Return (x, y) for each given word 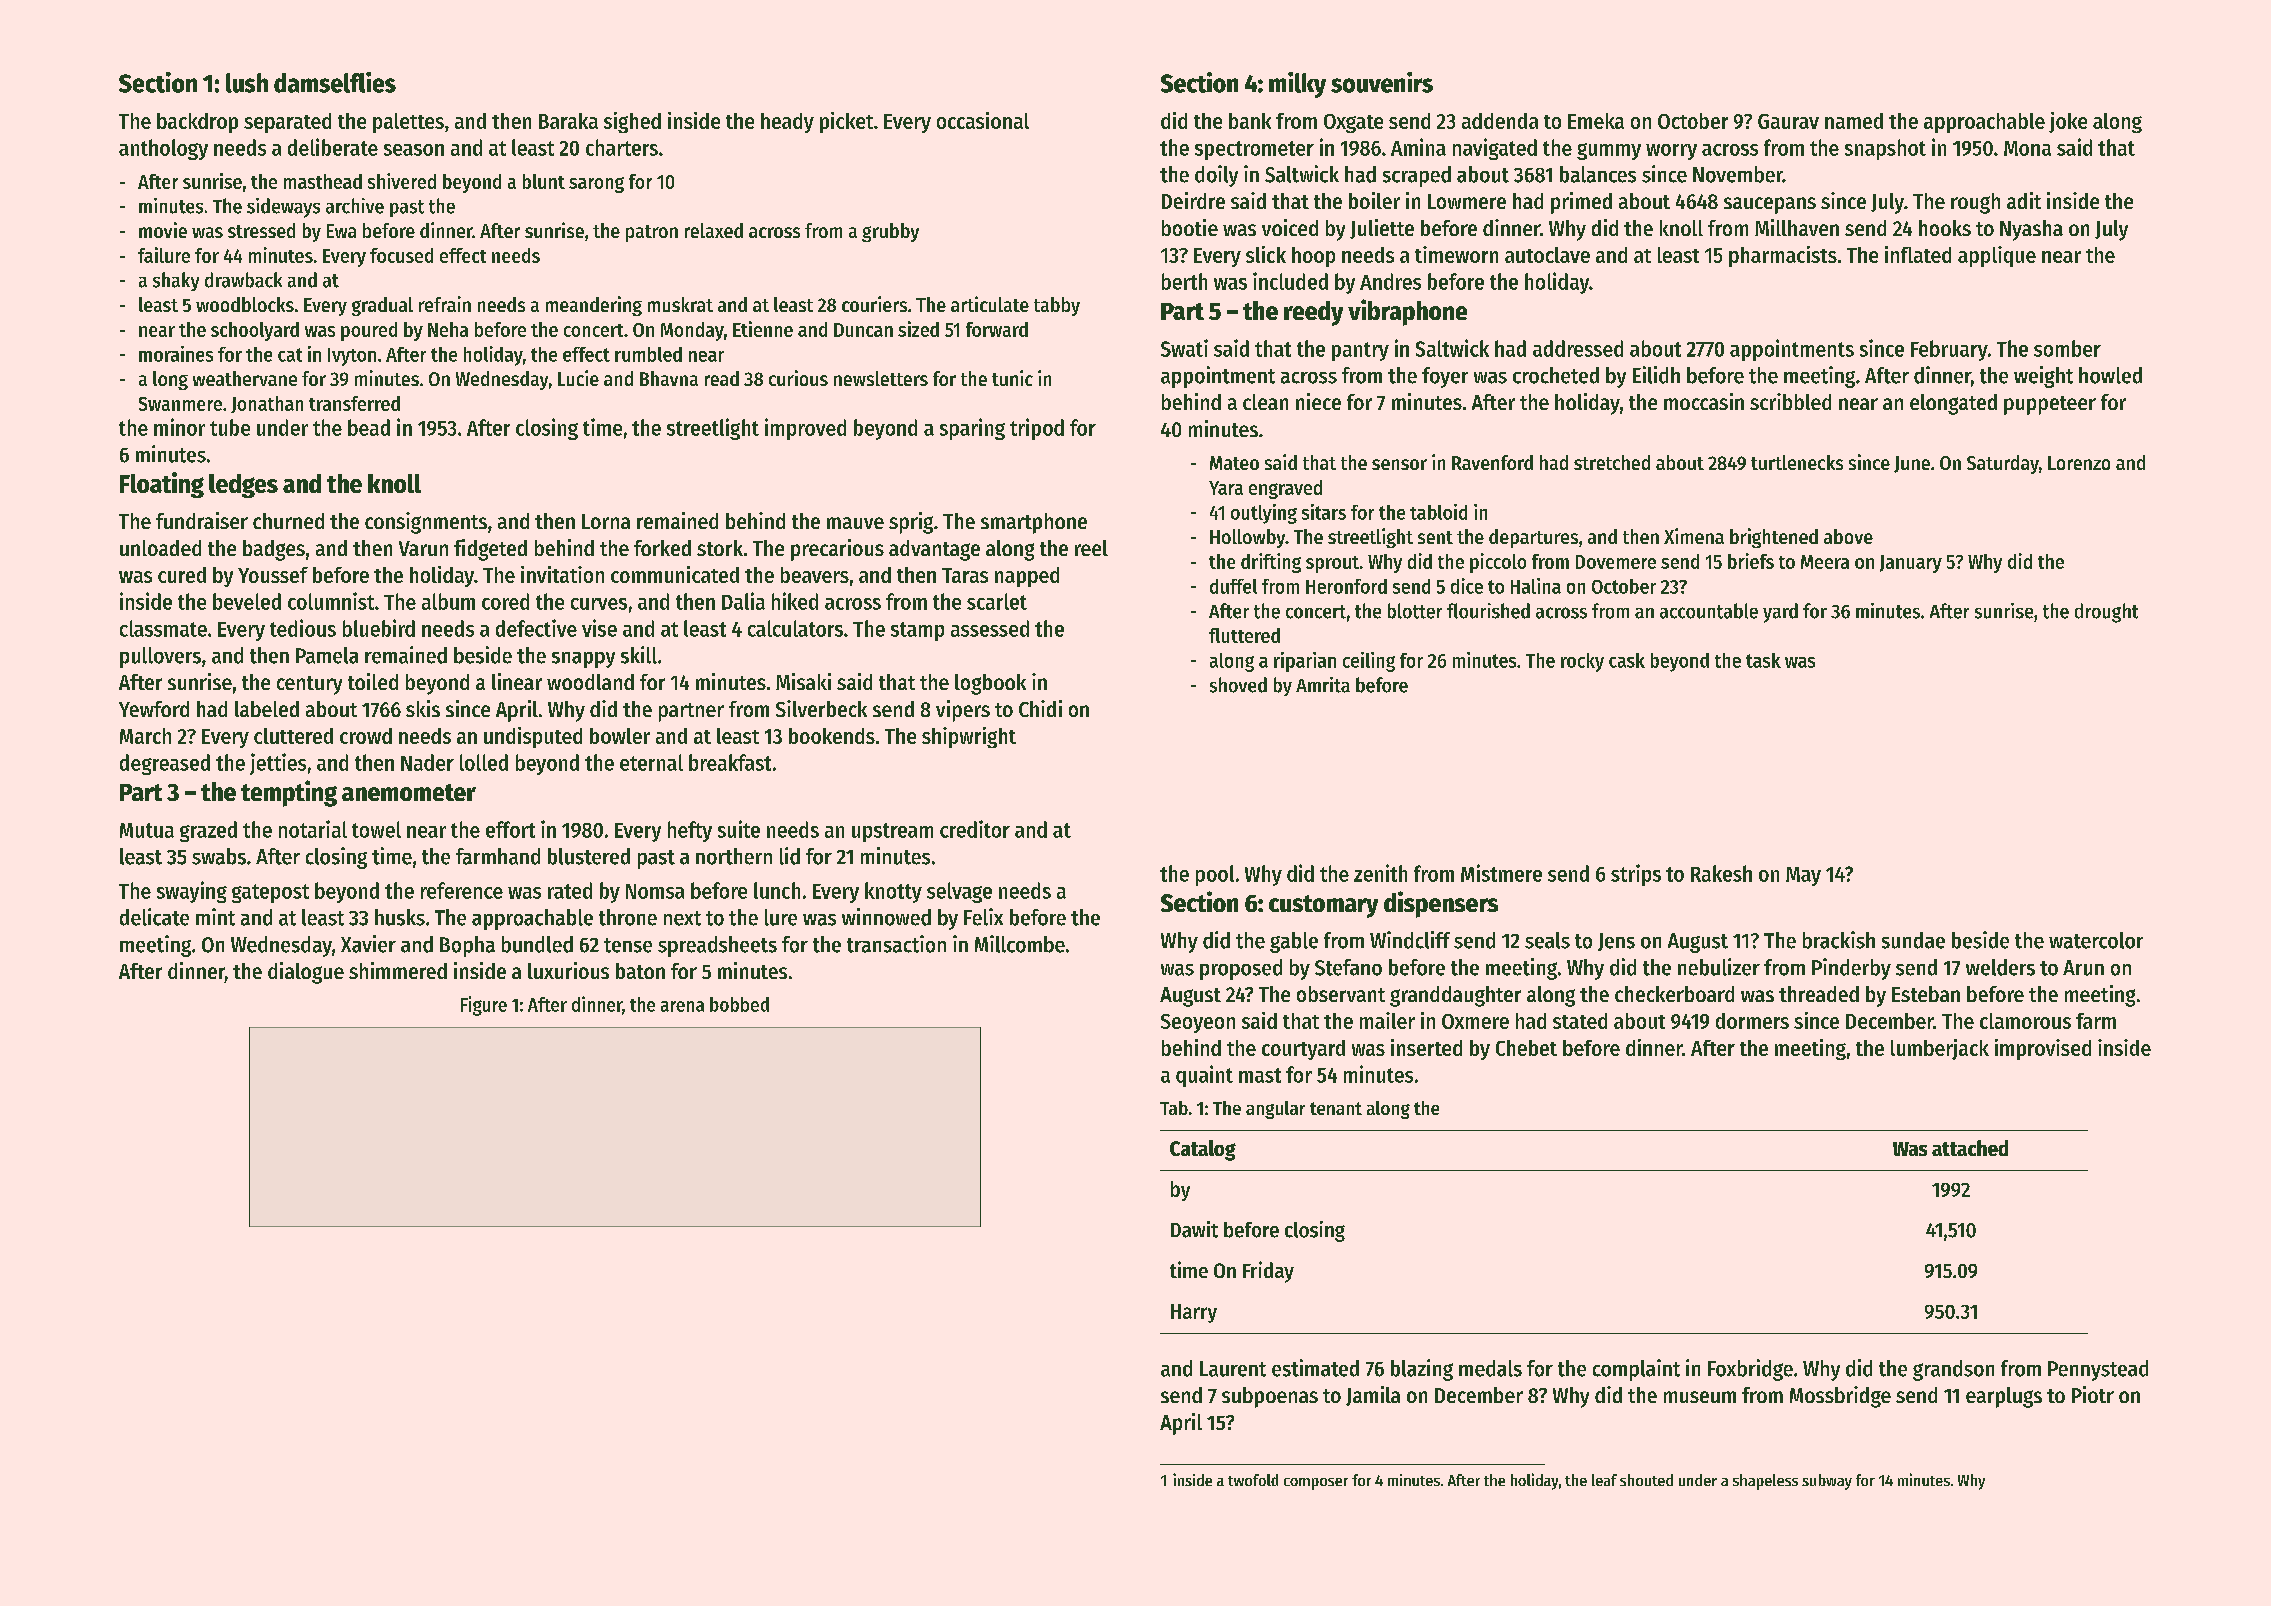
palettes (408, 123)
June (1912, 464)
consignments (426, 523)
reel (1091, 548)
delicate (154, 917)
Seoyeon (1198, 1023)
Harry (1194, 1313)
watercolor (2096, 940)
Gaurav (1788, 121)
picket (846, 122)
